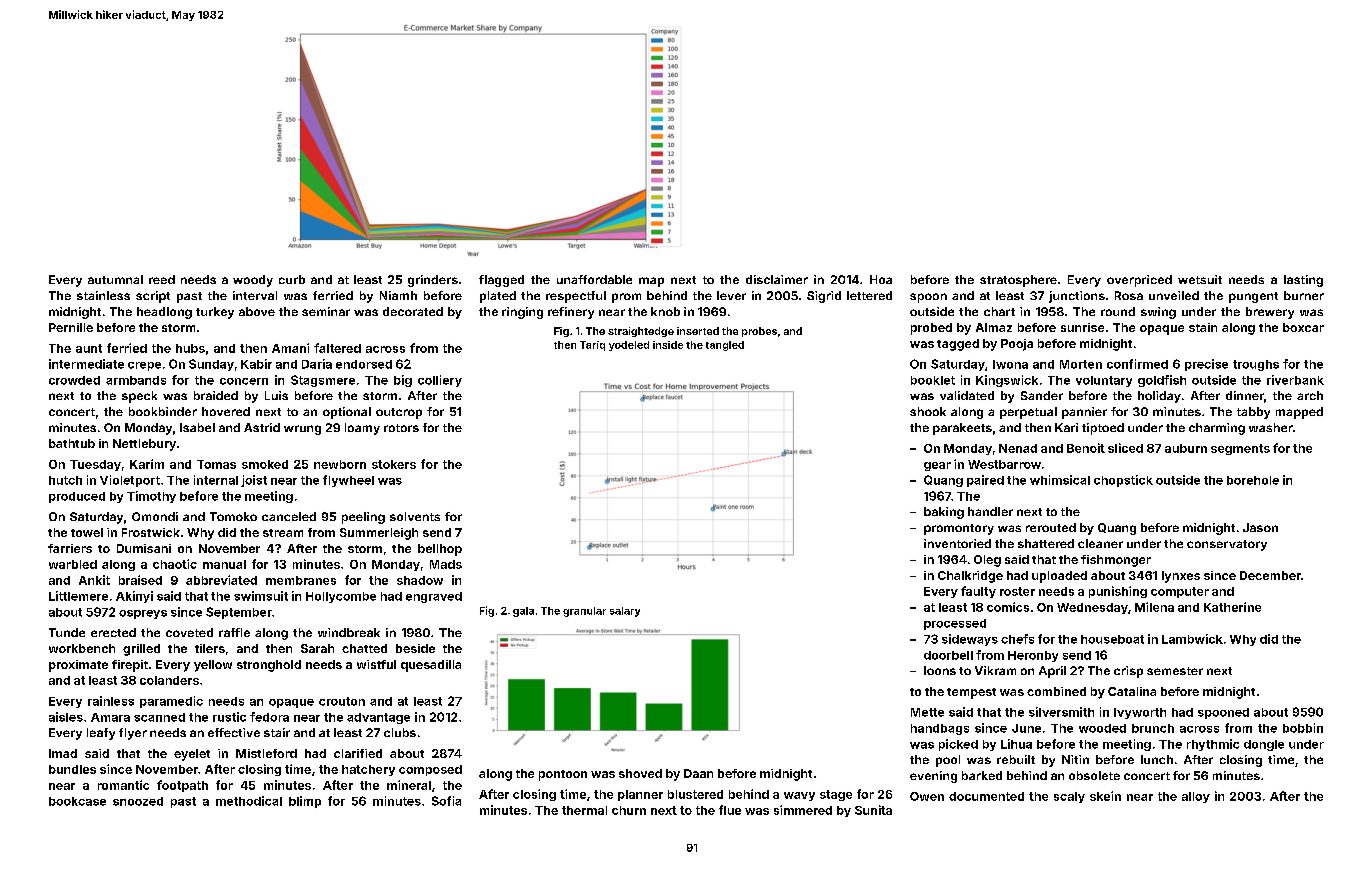  I want to click on flyer, so click(133, 734).
